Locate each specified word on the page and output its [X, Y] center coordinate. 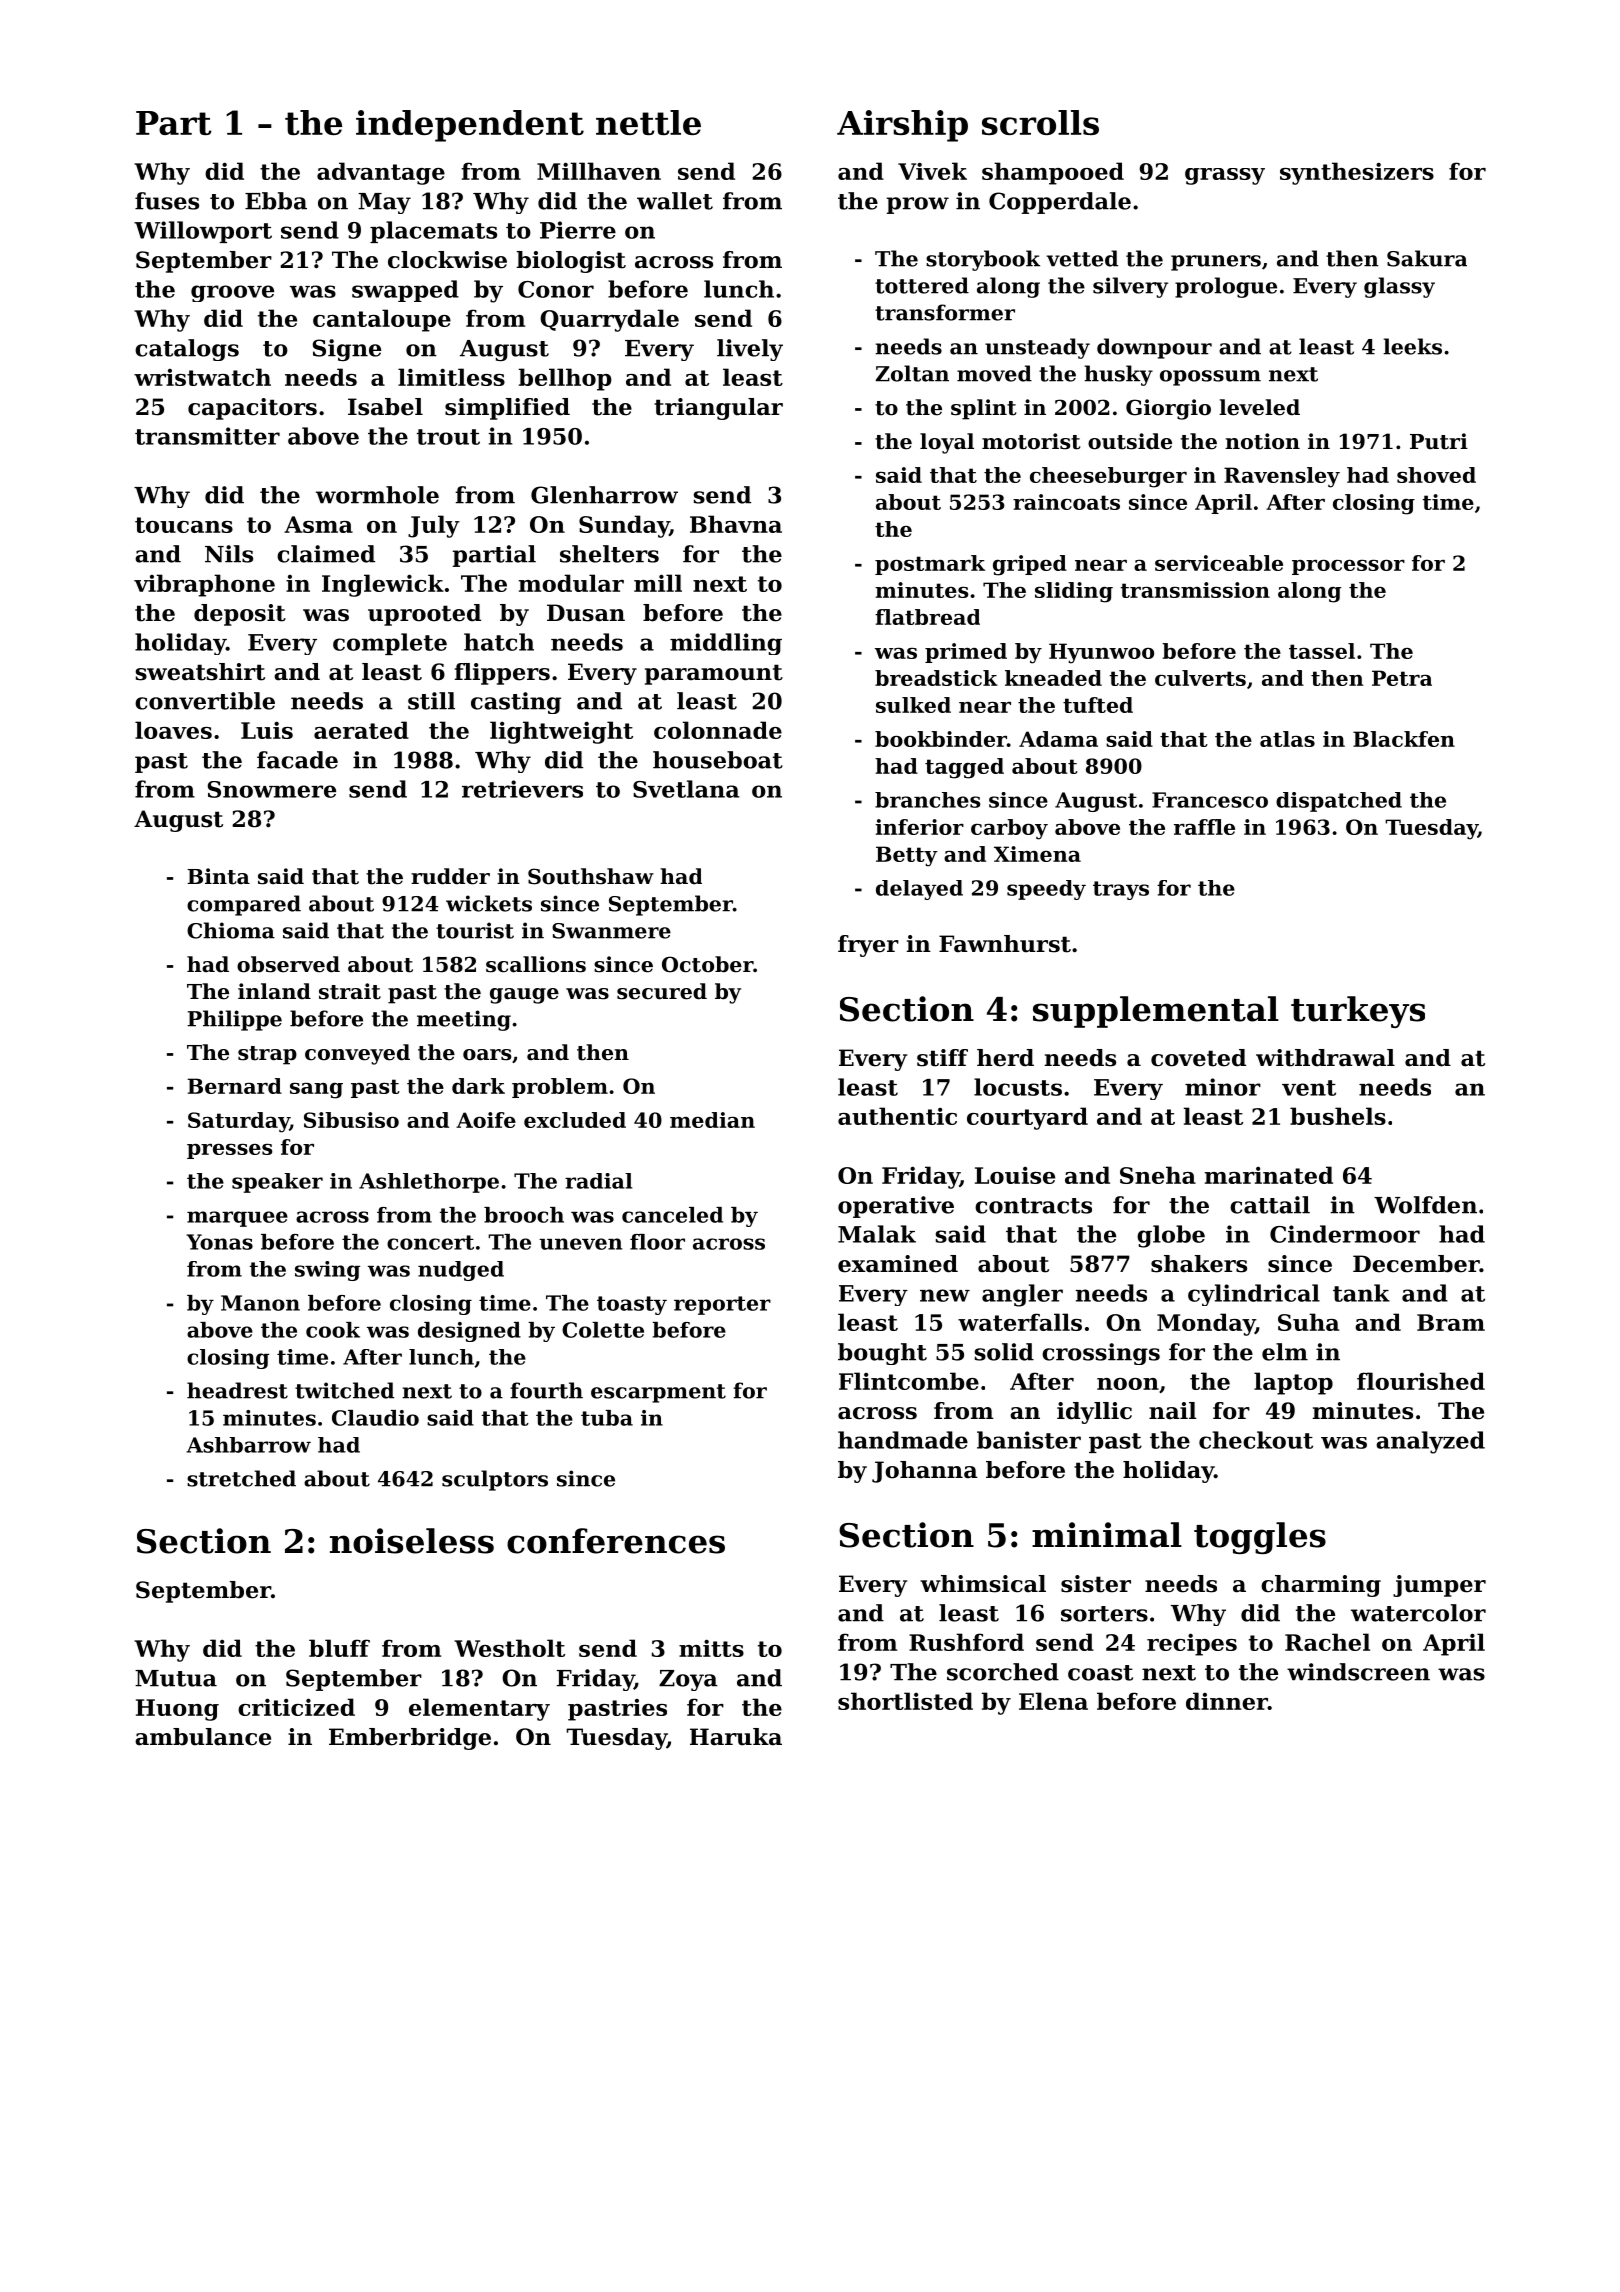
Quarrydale [609, 320]
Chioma [231, 930]
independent [470, 126]
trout [448, 437]
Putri [1439, 441]
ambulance [203, 1737]
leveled [1259, 407]
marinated [1269, 1175]
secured [662, 991]
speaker [277, 1183]
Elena [1053, 1701]
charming [1321, 1586]
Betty [906, 856]
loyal [947, 443]
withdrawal [1325, 1058]
